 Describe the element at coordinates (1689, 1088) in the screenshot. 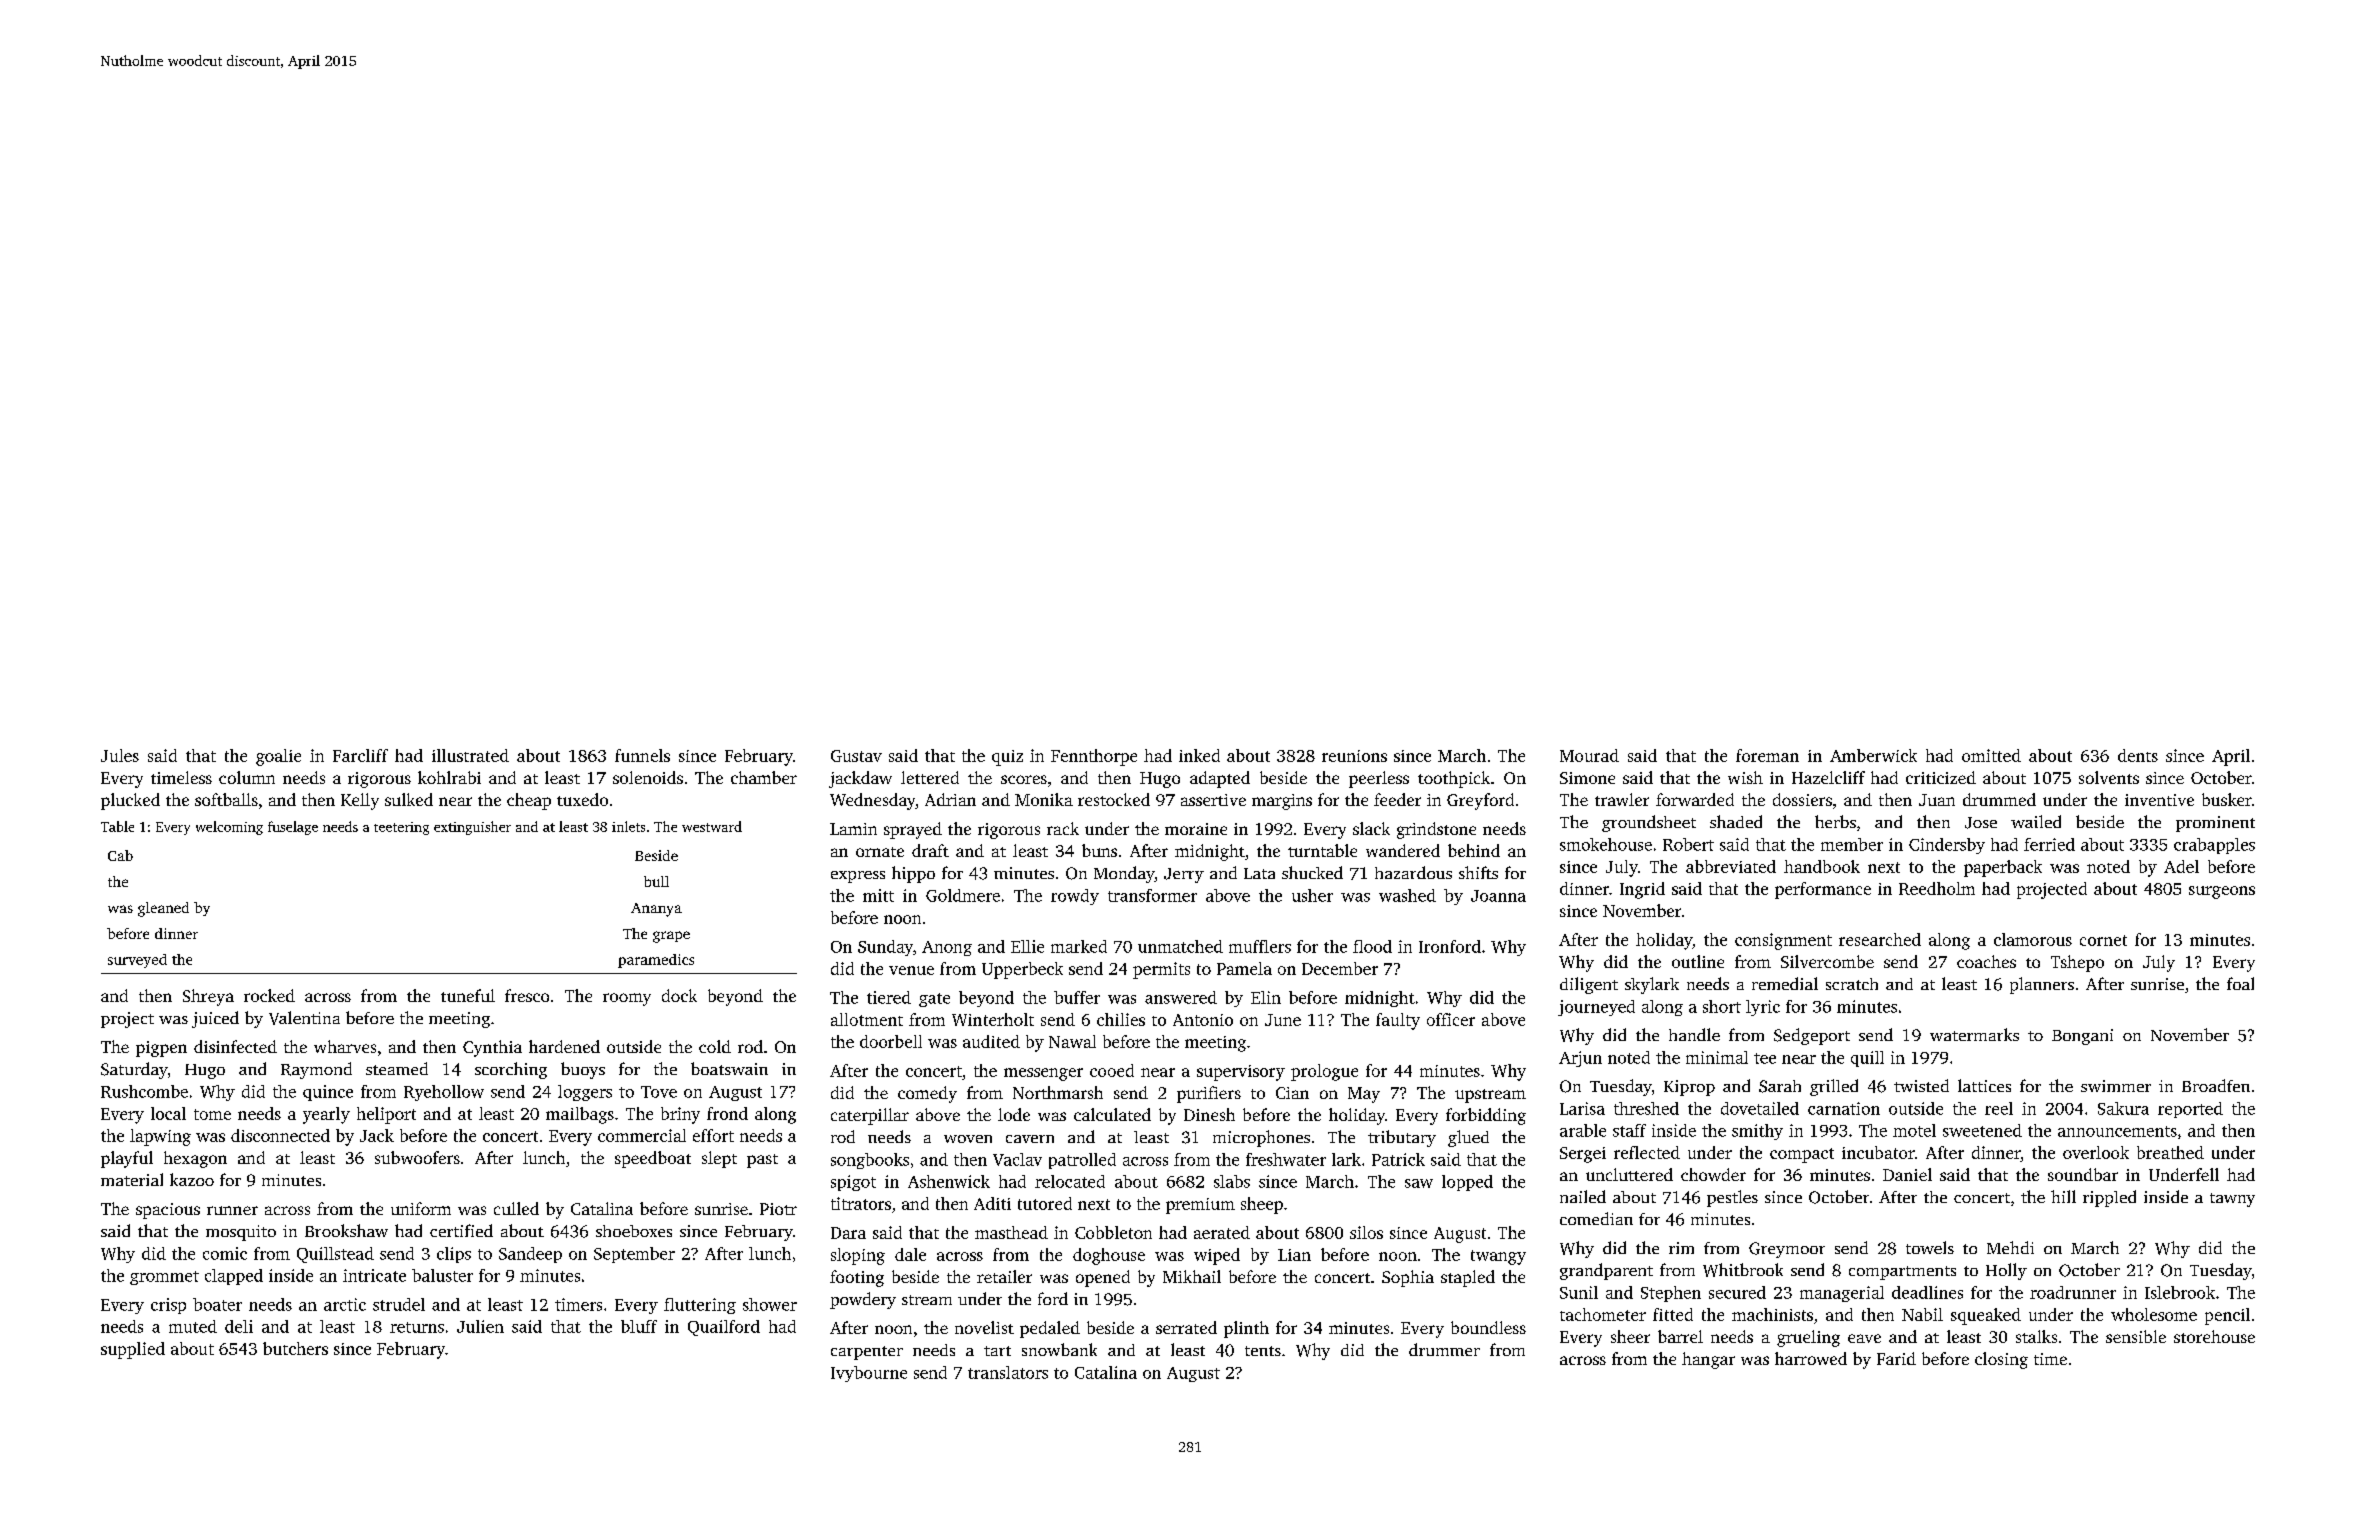

I see `Kiprop` at that location.
